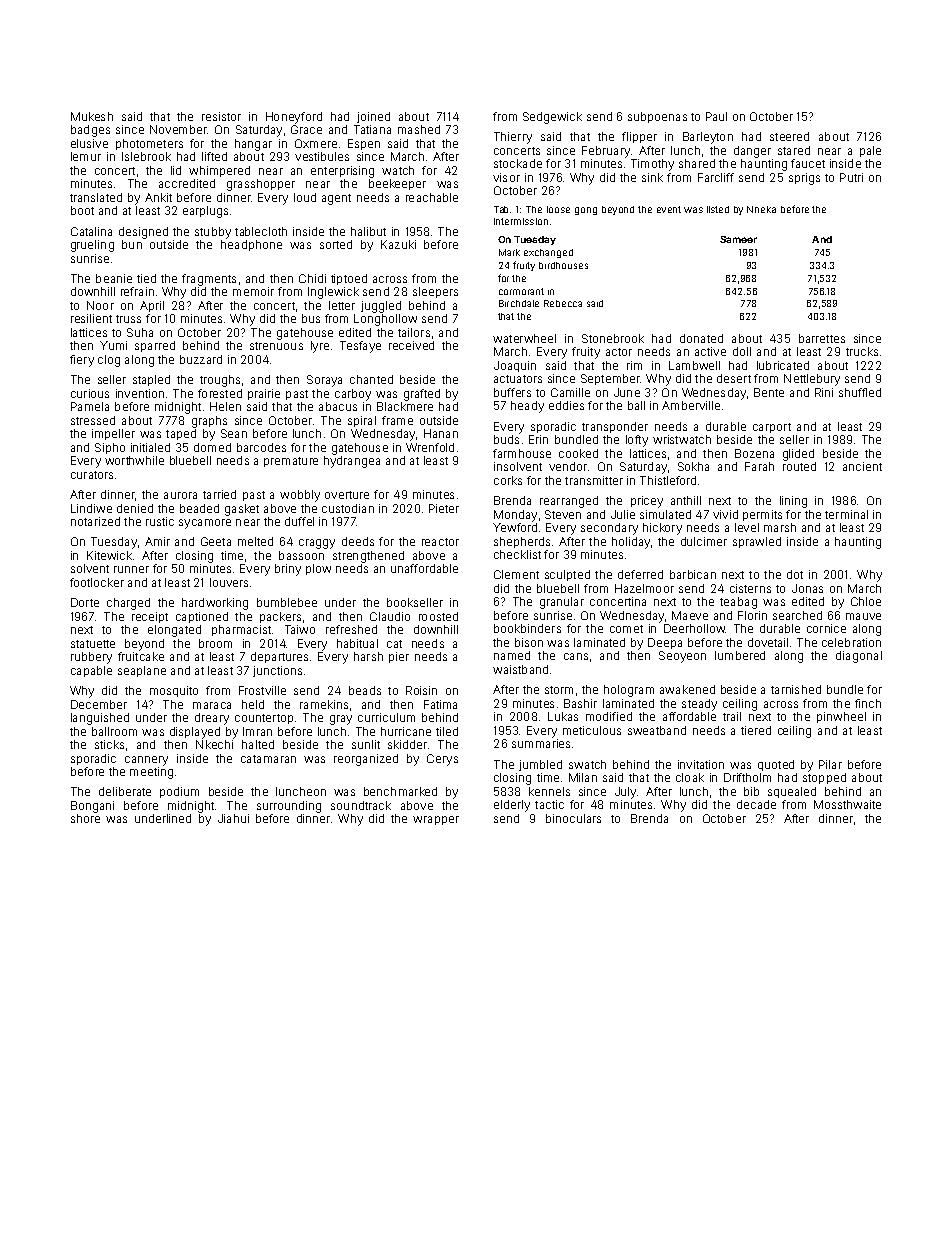  I want to click on fragments, so click(209, 280).
